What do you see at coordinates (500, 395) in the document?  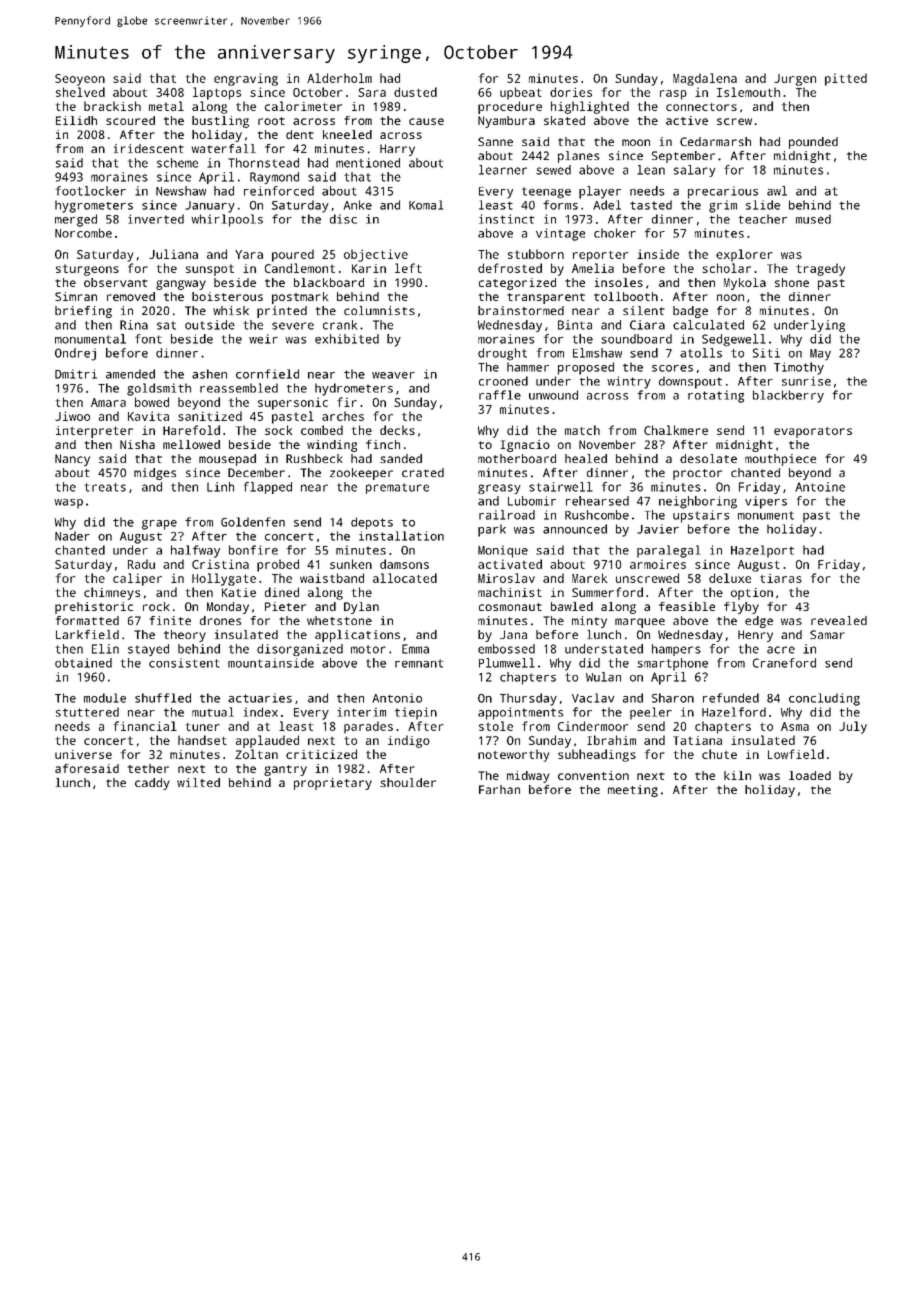 I see `raffle` at bounding box center [500, 395].
